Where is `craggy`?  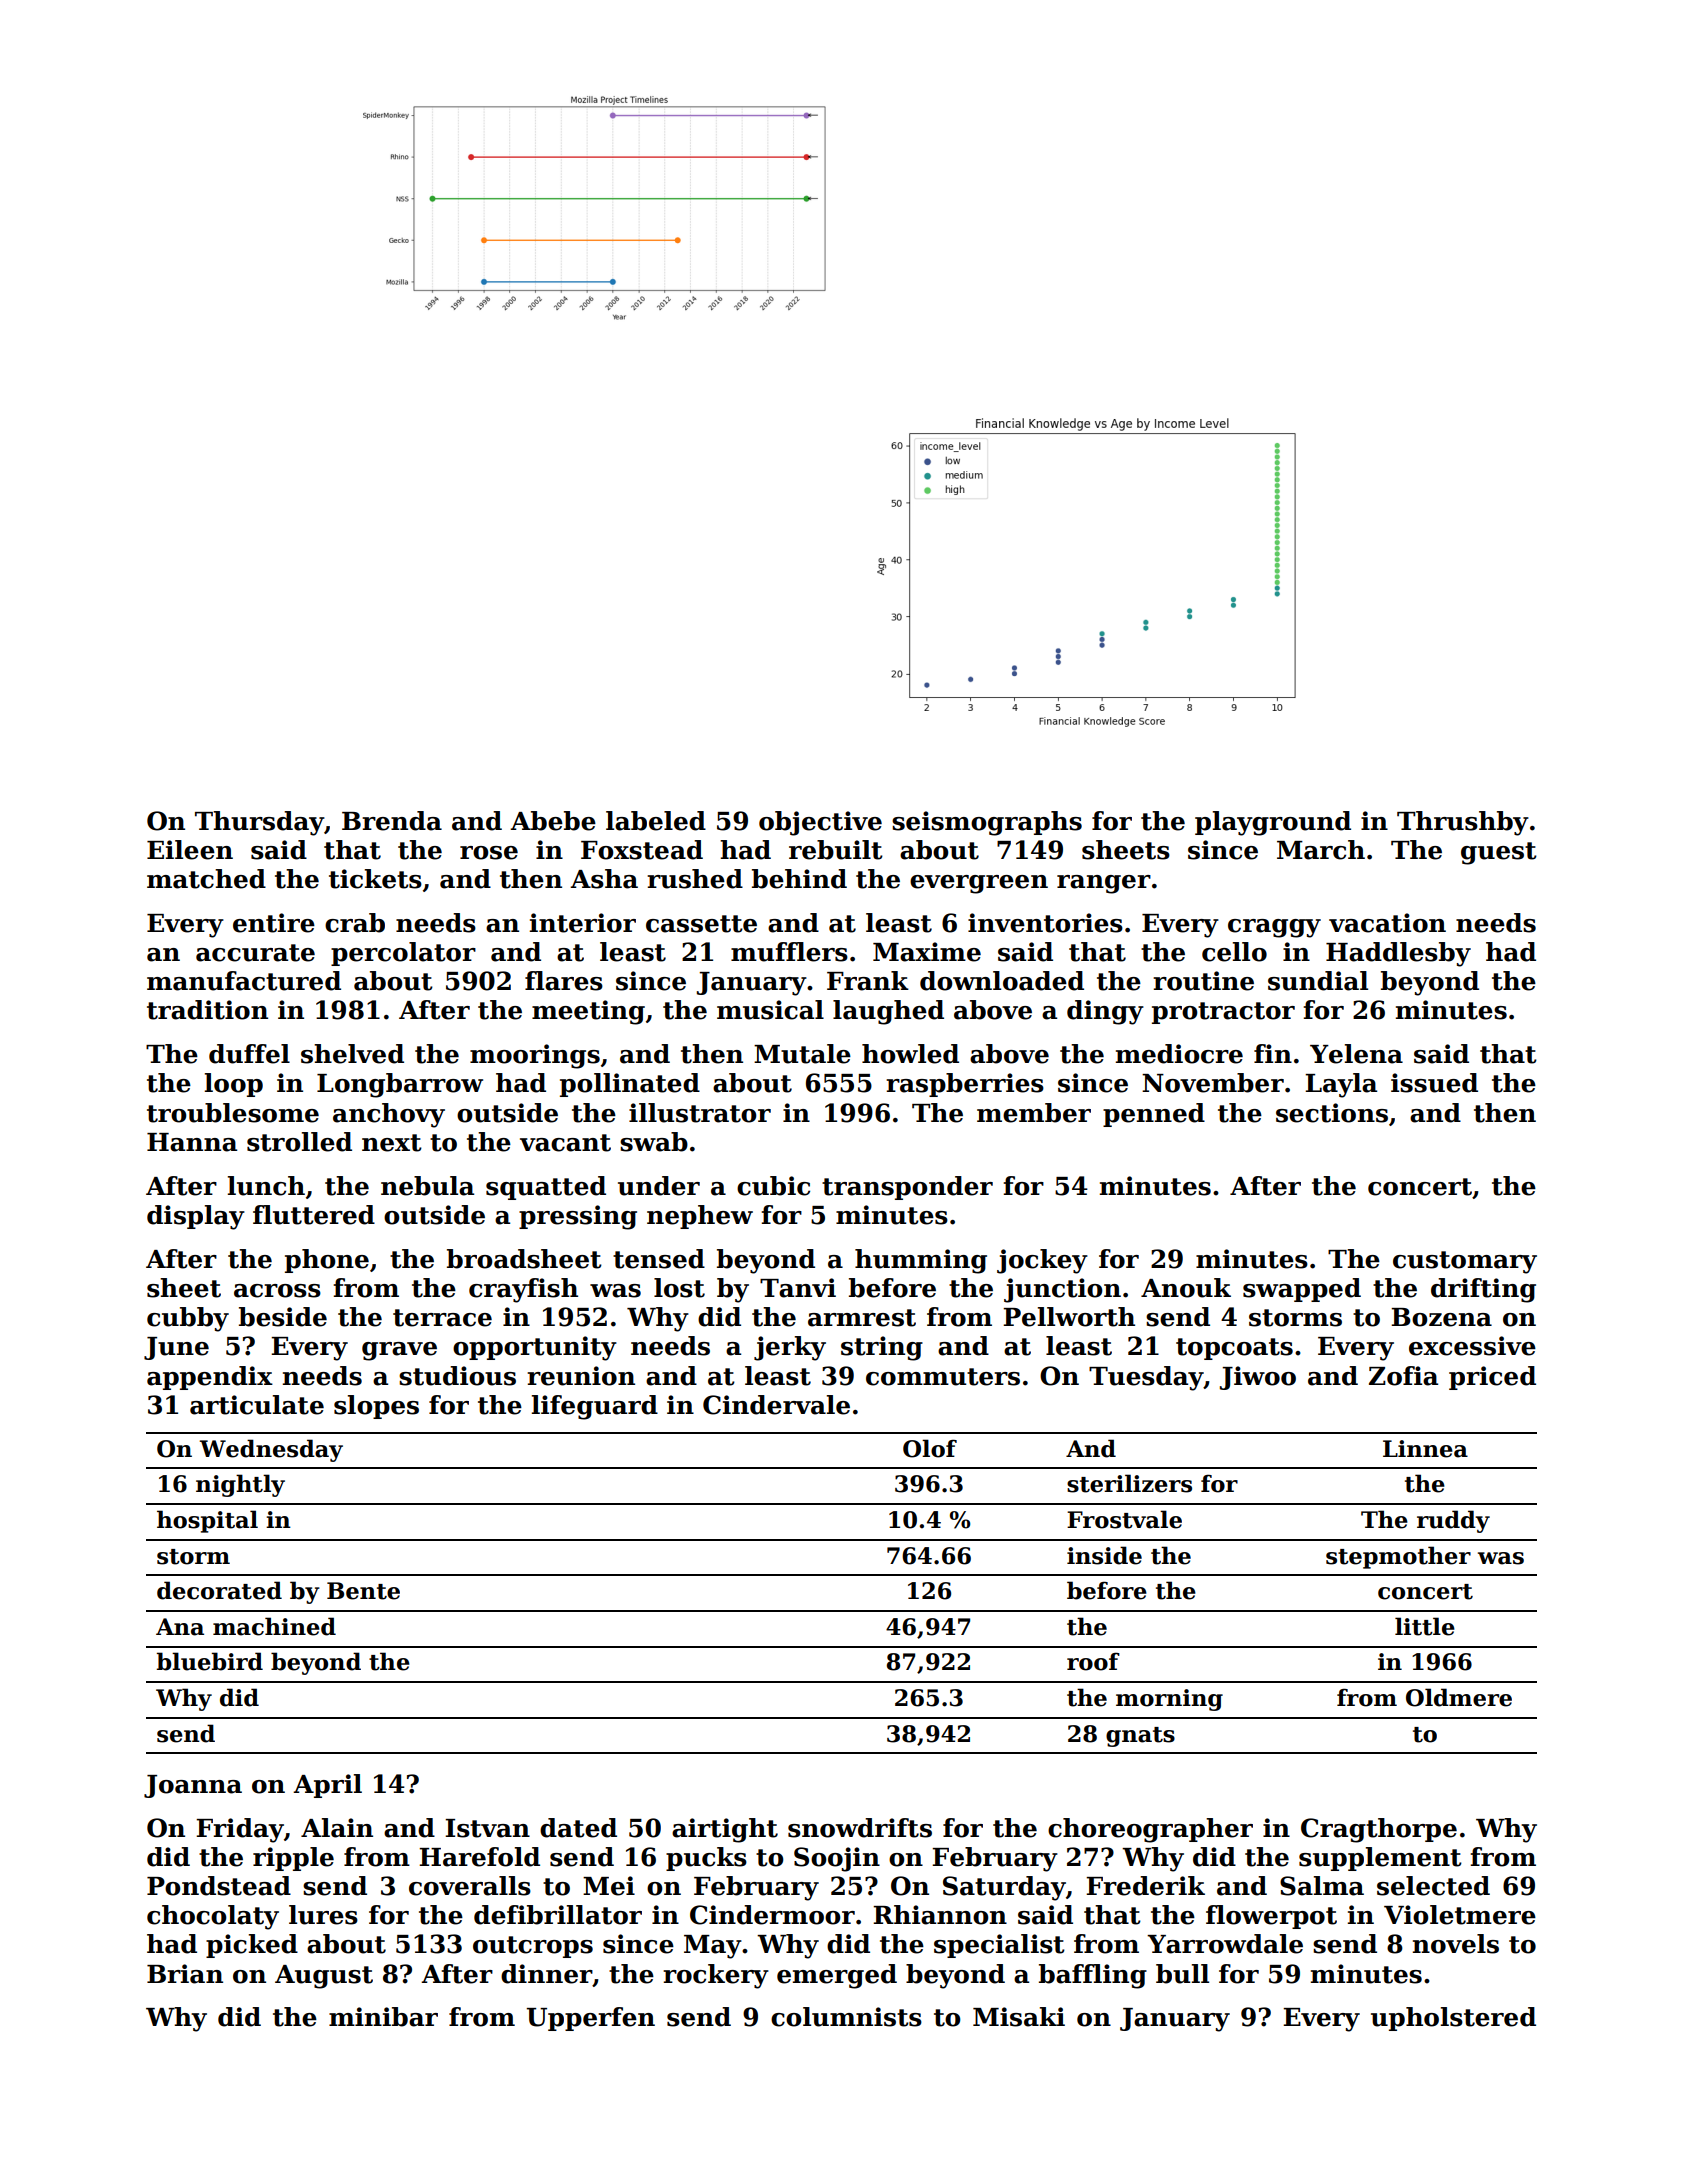 craggy is located at coordinates (1274, 928).
